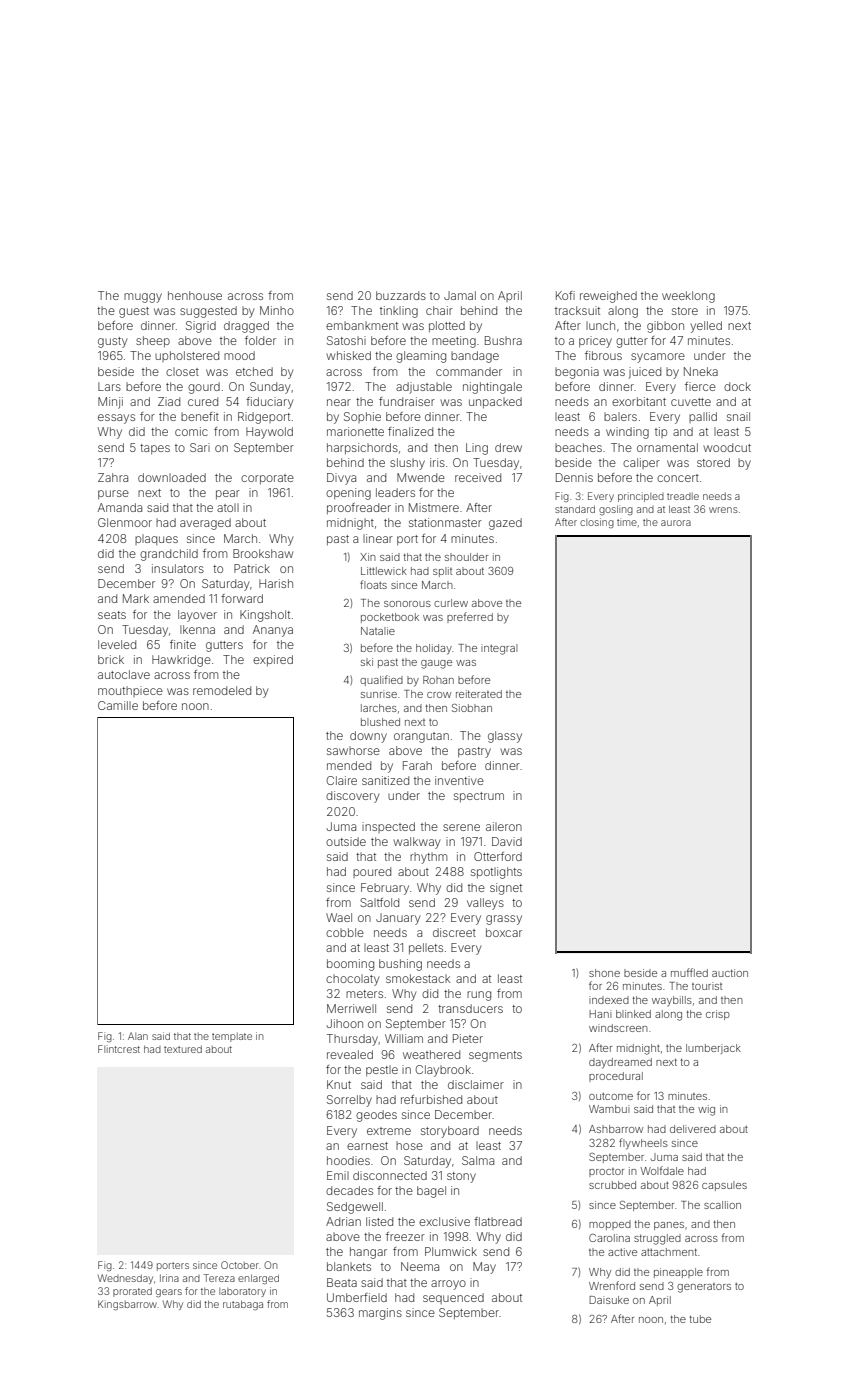 The image size is (849, 1400). I want to click on valleys, so click(485, 904).
